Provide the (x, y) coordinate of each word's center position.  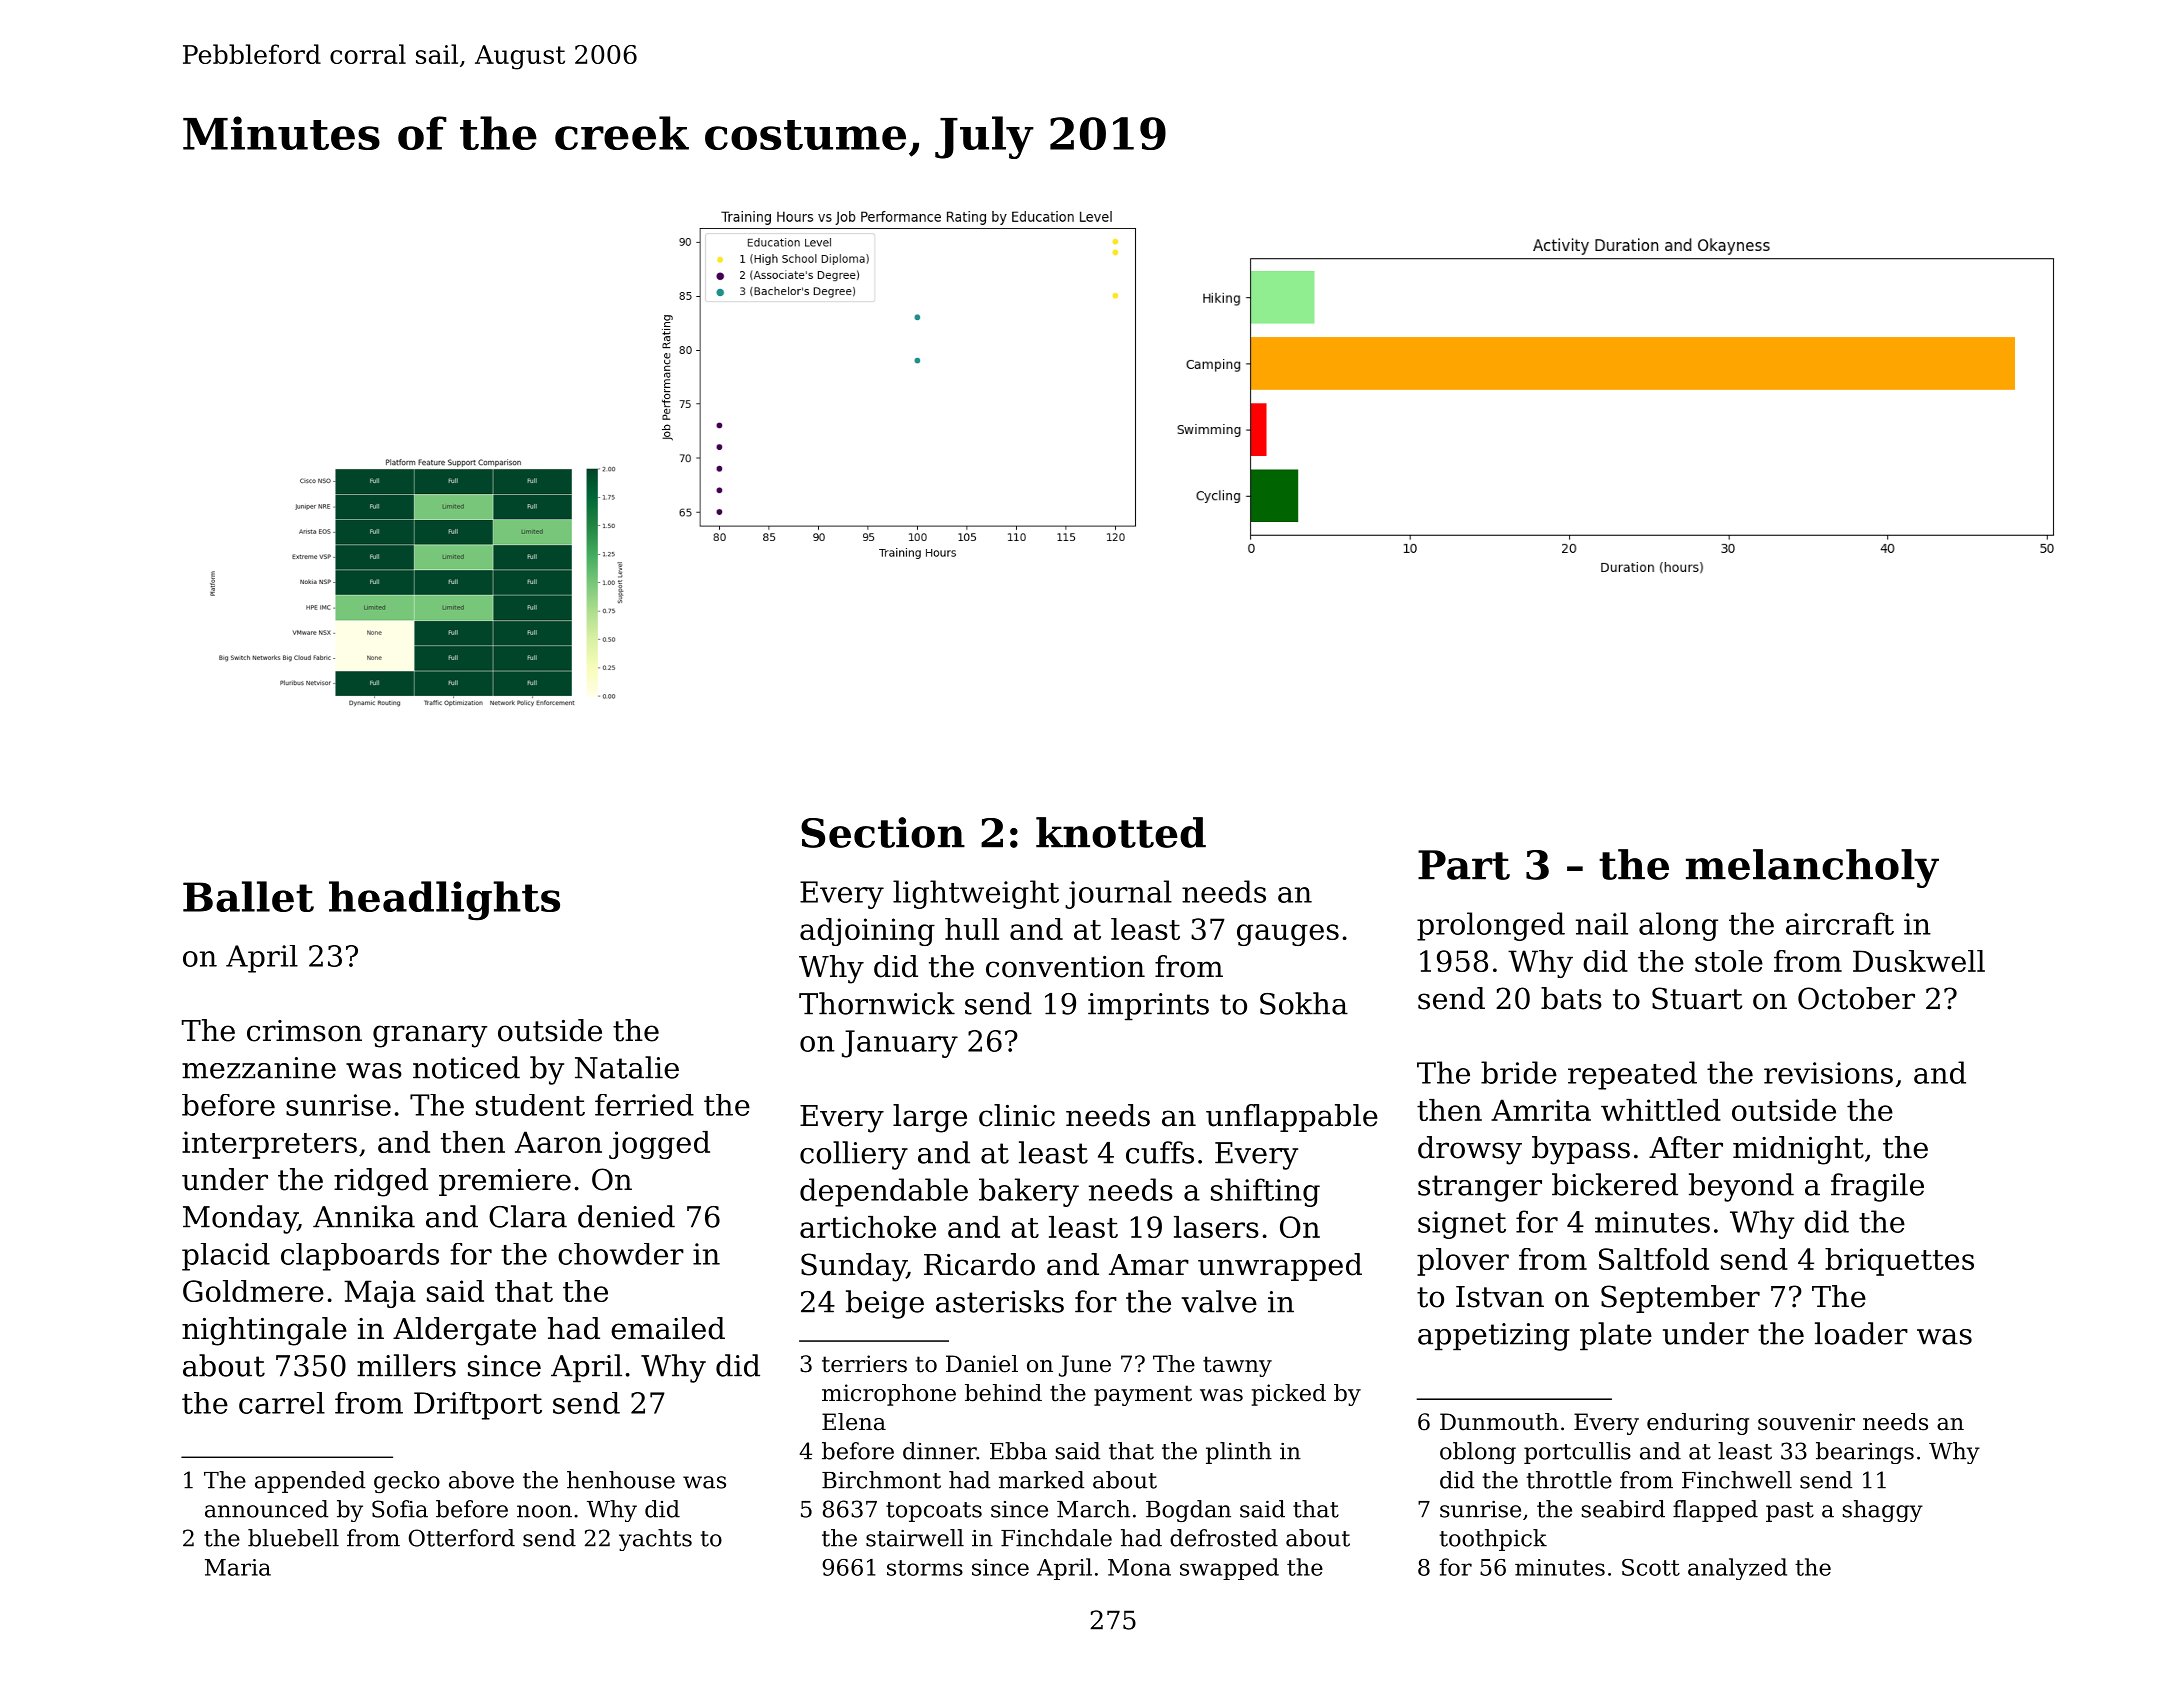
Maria (238, 1567)
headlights (444, 901)
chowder (621, 1254)
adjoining (867, 932)
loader (1861, 1333)
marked (1041, 1480)
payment (1143, 1395)
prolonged (1491, 926)
